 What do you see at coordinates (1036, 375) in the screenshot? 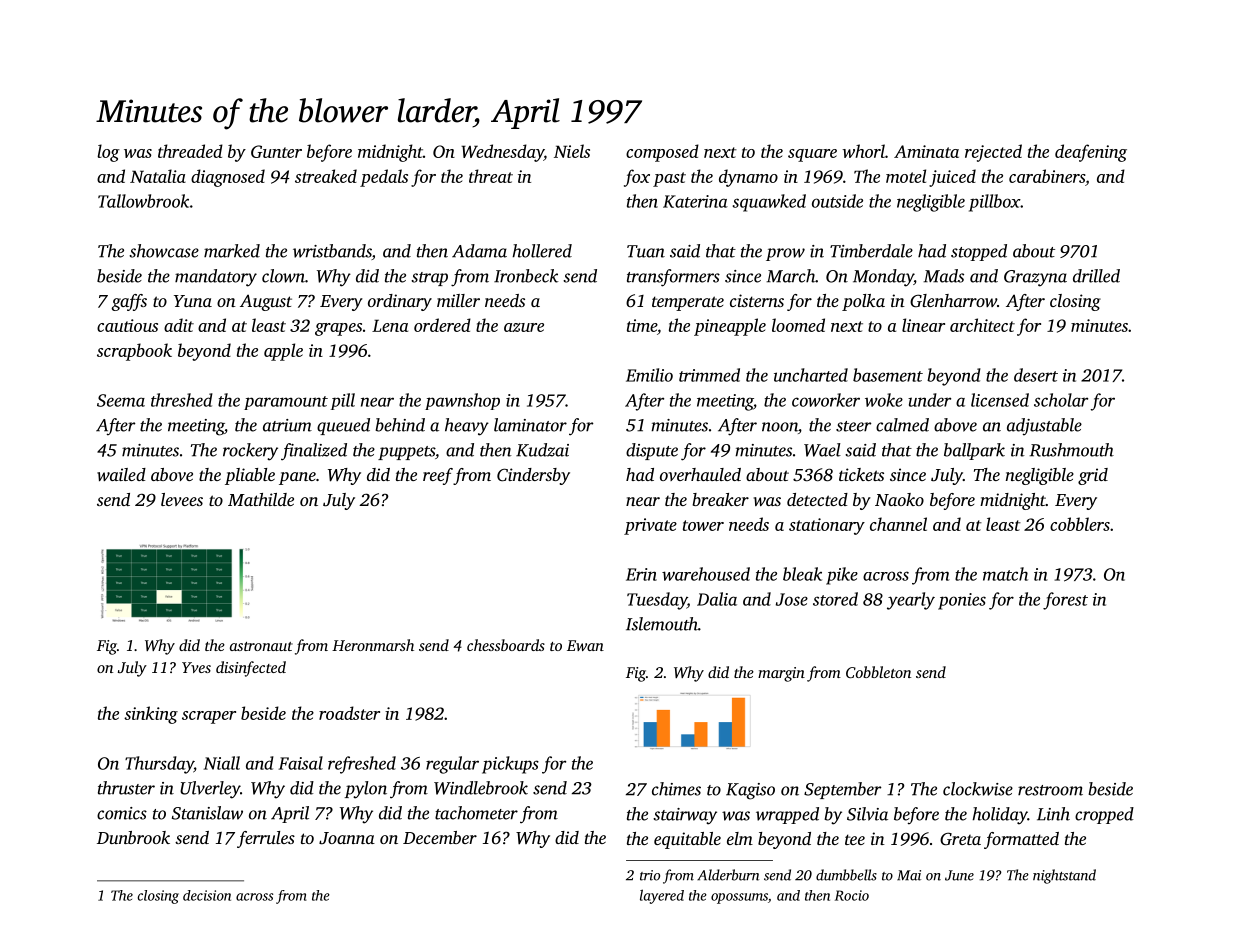
I see `desert` at bounding box center [1036, 375].
